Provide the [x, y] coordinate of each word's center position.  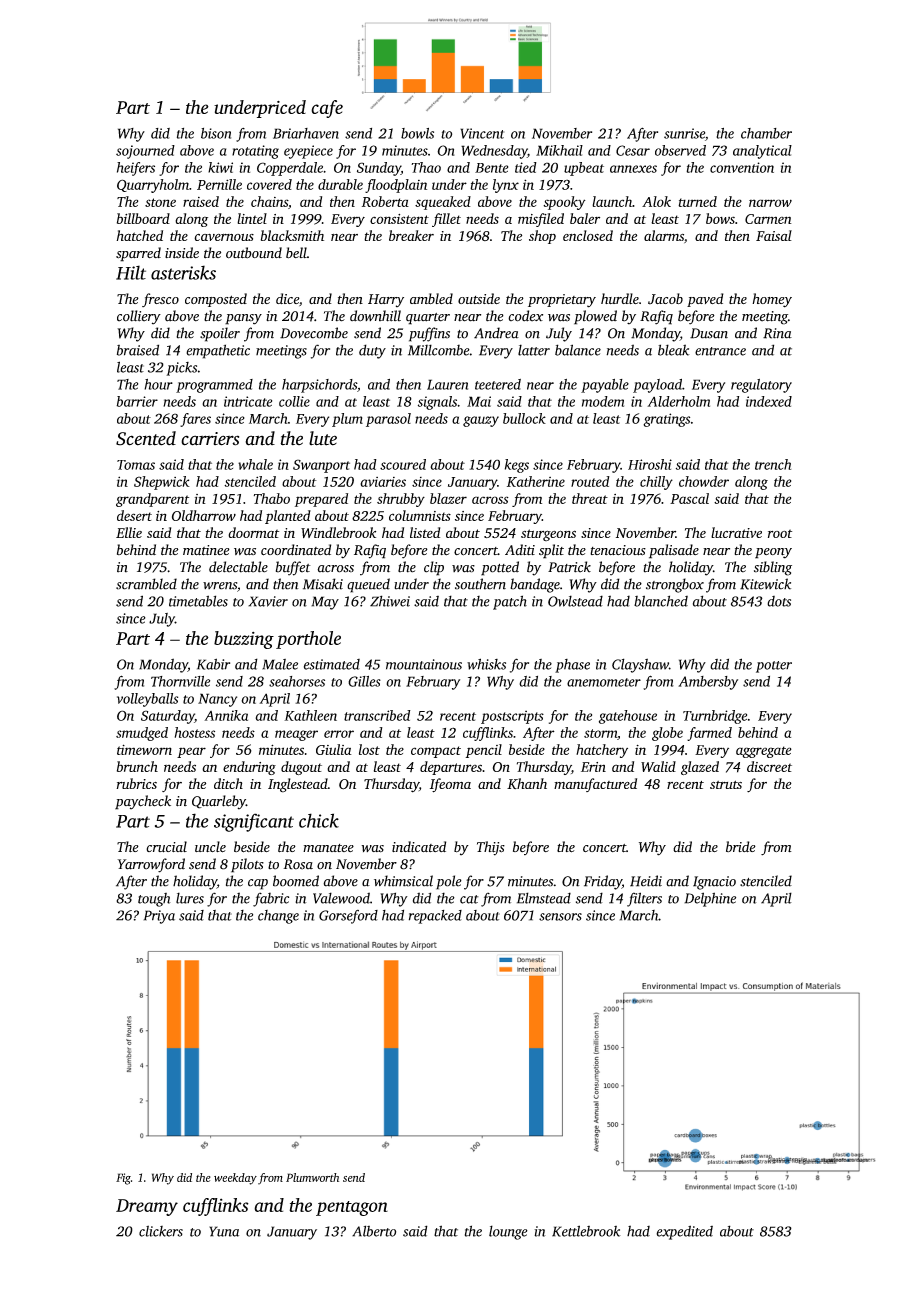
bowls [417, 133]
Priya [159, 917]
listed [425, 532]
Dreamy [147, 1207]
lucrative [736, 532]
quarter [428, 319]
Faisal [774, 235]
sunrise [684, 133]
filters [644, 899]
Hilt [131, 272]
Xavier [268, 601]
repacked [435, 917]
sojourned [145, 152]
